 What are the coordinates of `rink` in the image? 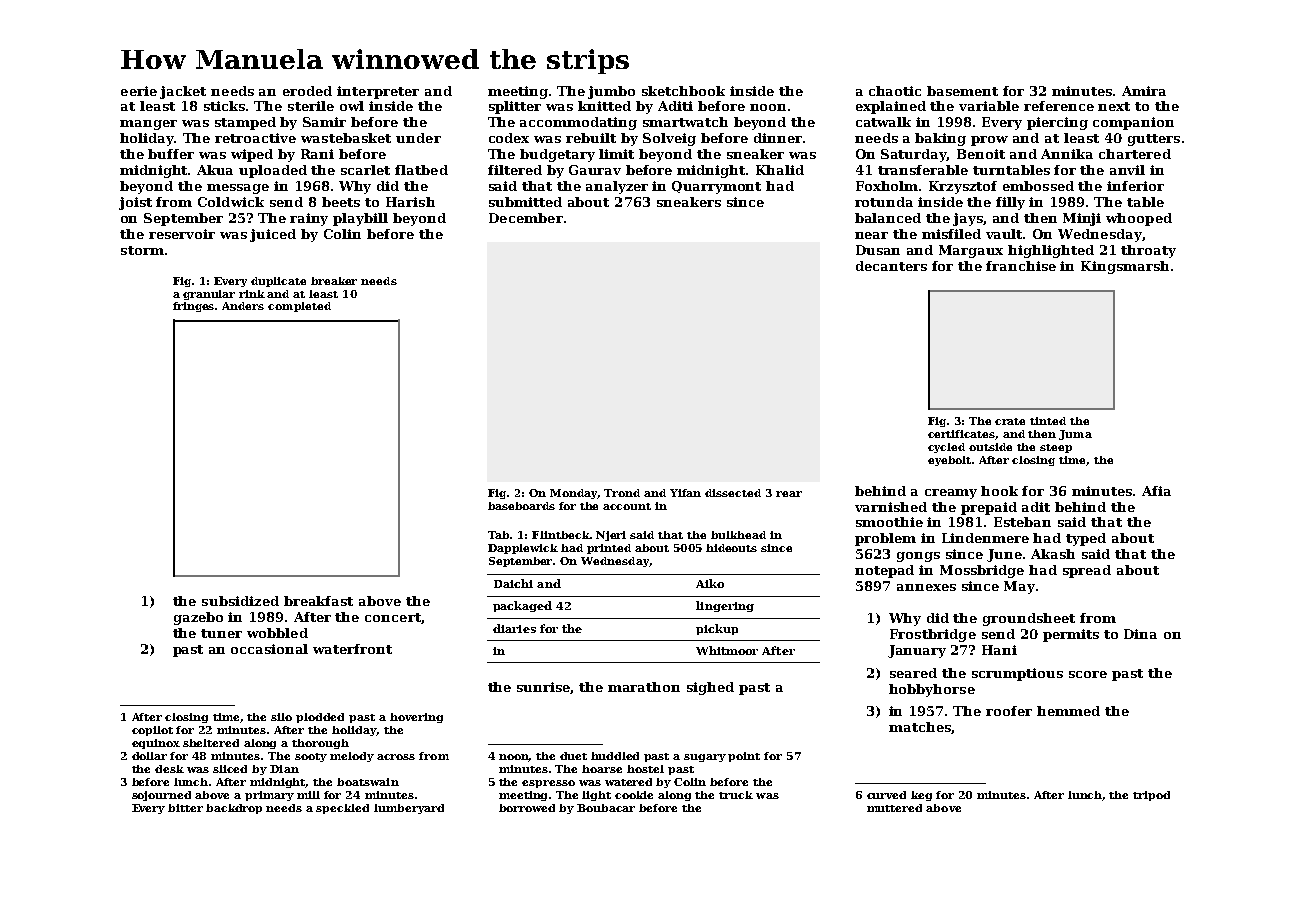 It's located at (252, 294).
